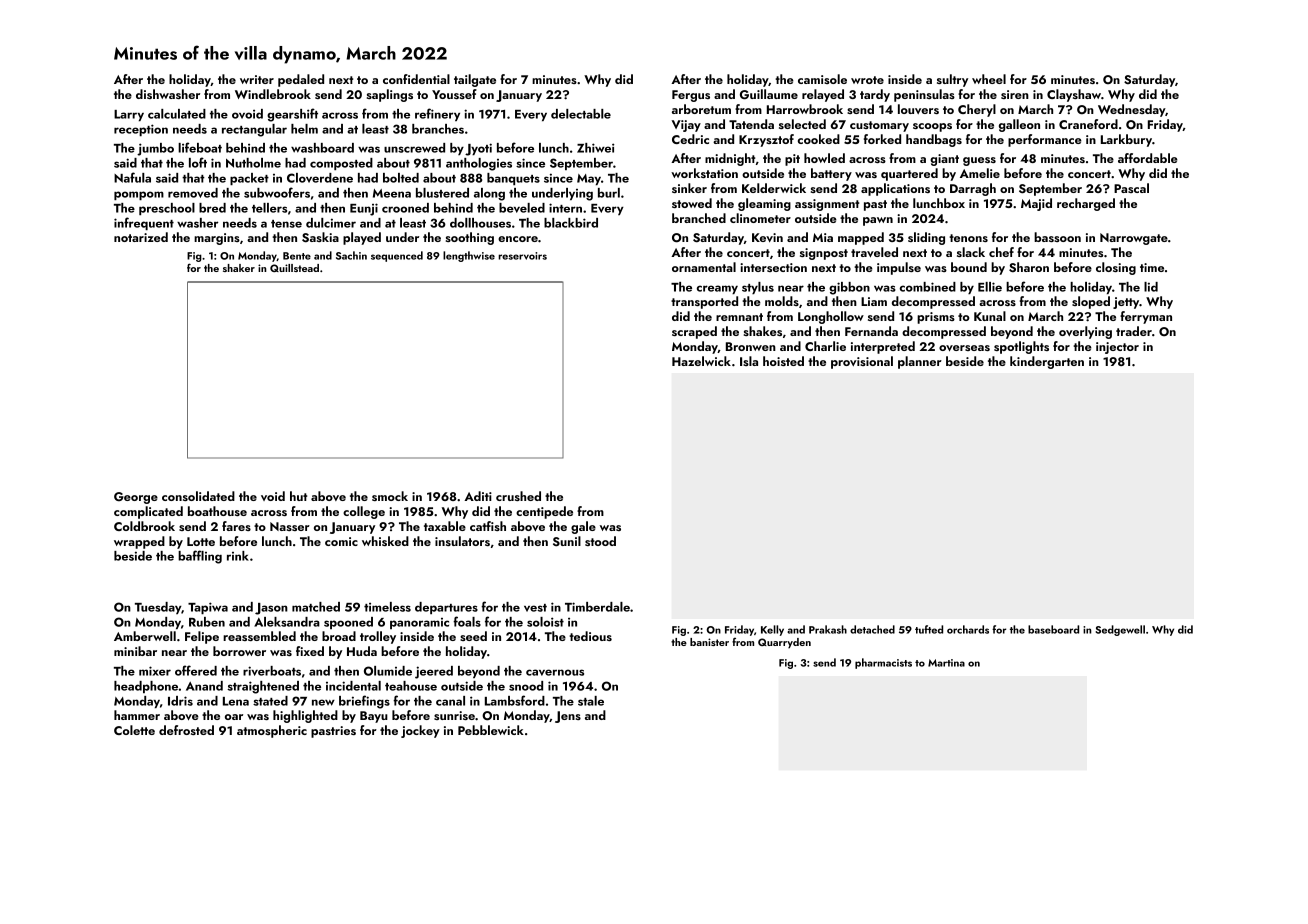  What do you see at coordinates (272, 671) in the screenshot?
I see `riverboats` at bounding box center [272, 671].
